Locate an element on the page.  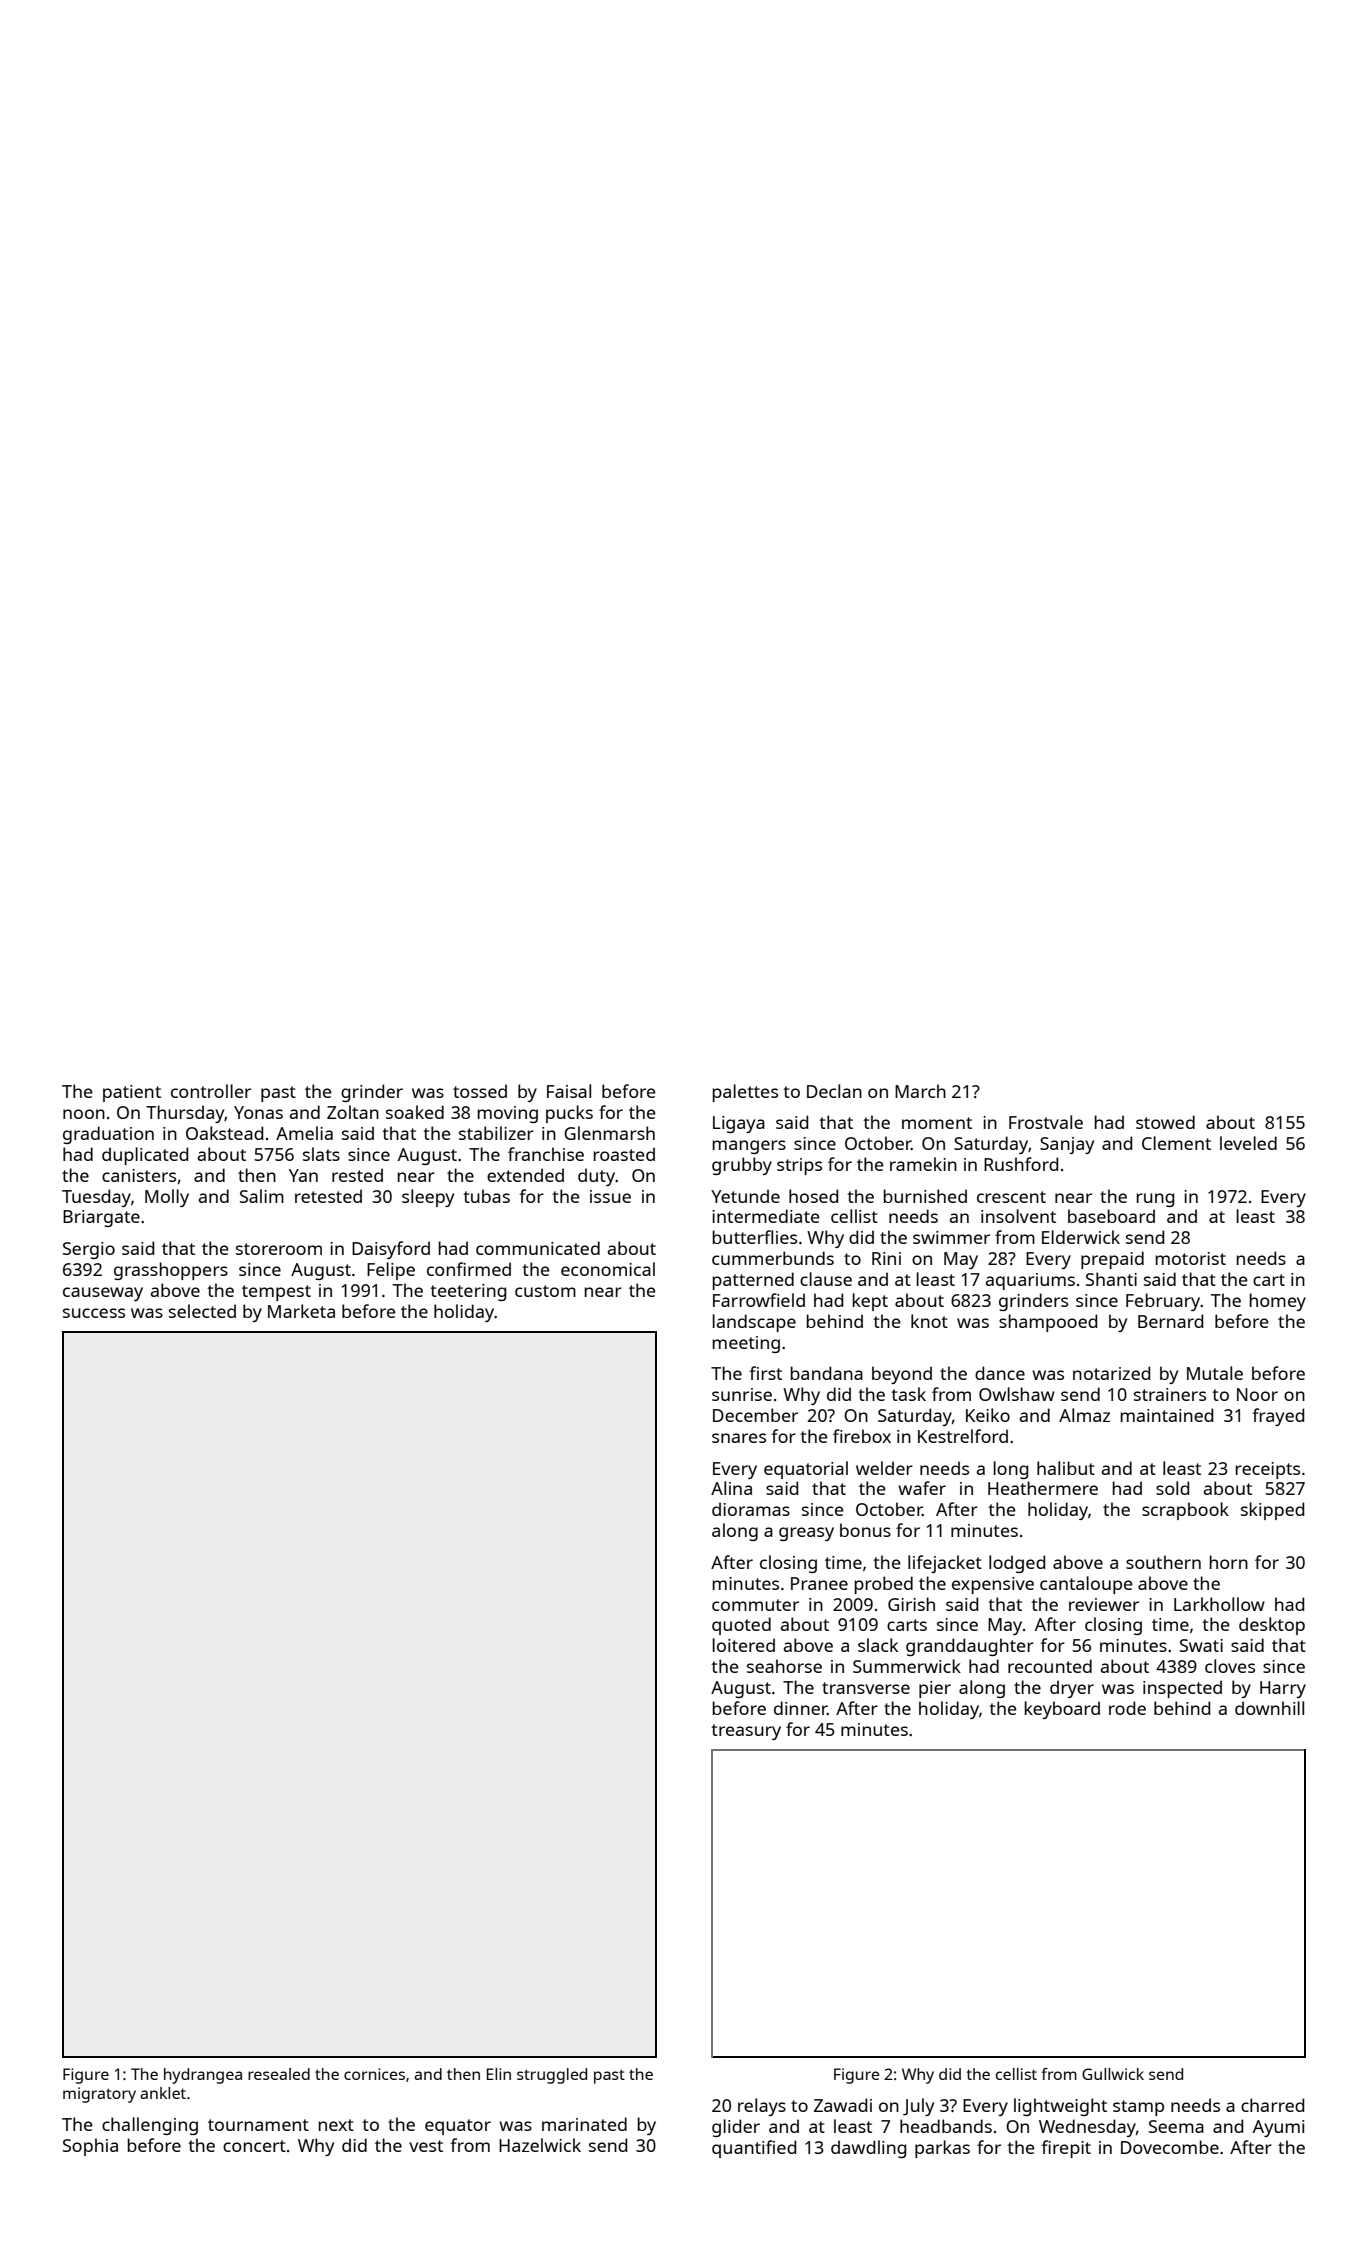
Mutale is located at coordinates (1215, 1373).
